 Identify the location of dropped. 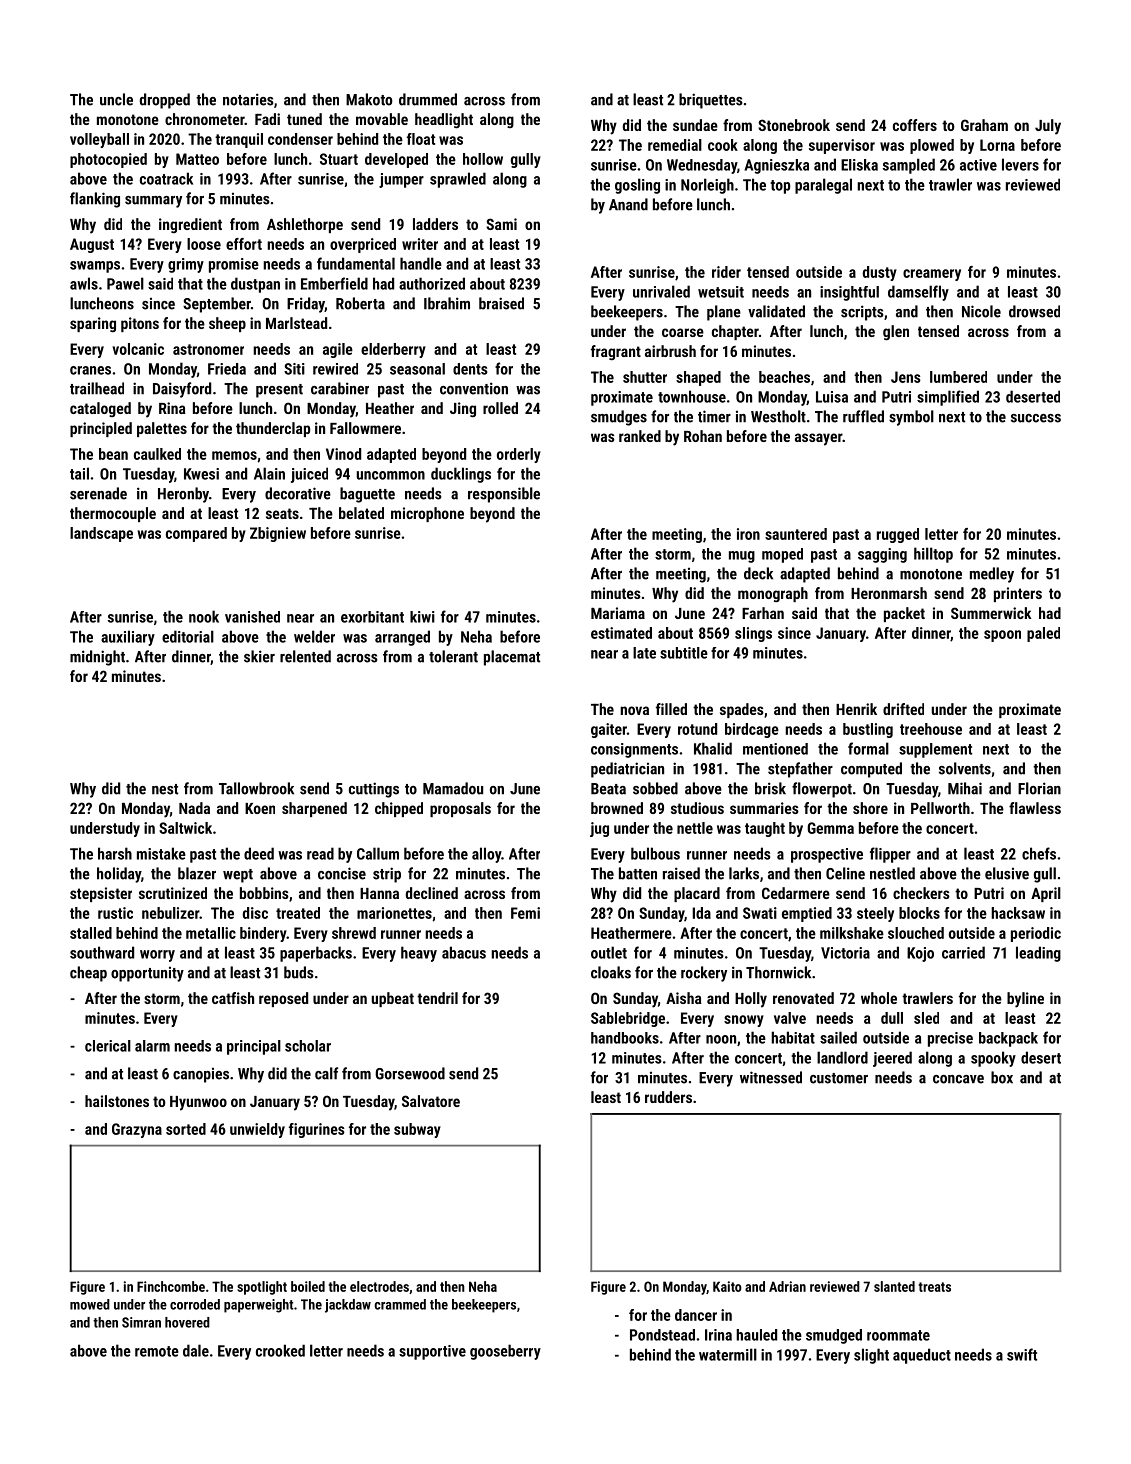
(165, 101).
